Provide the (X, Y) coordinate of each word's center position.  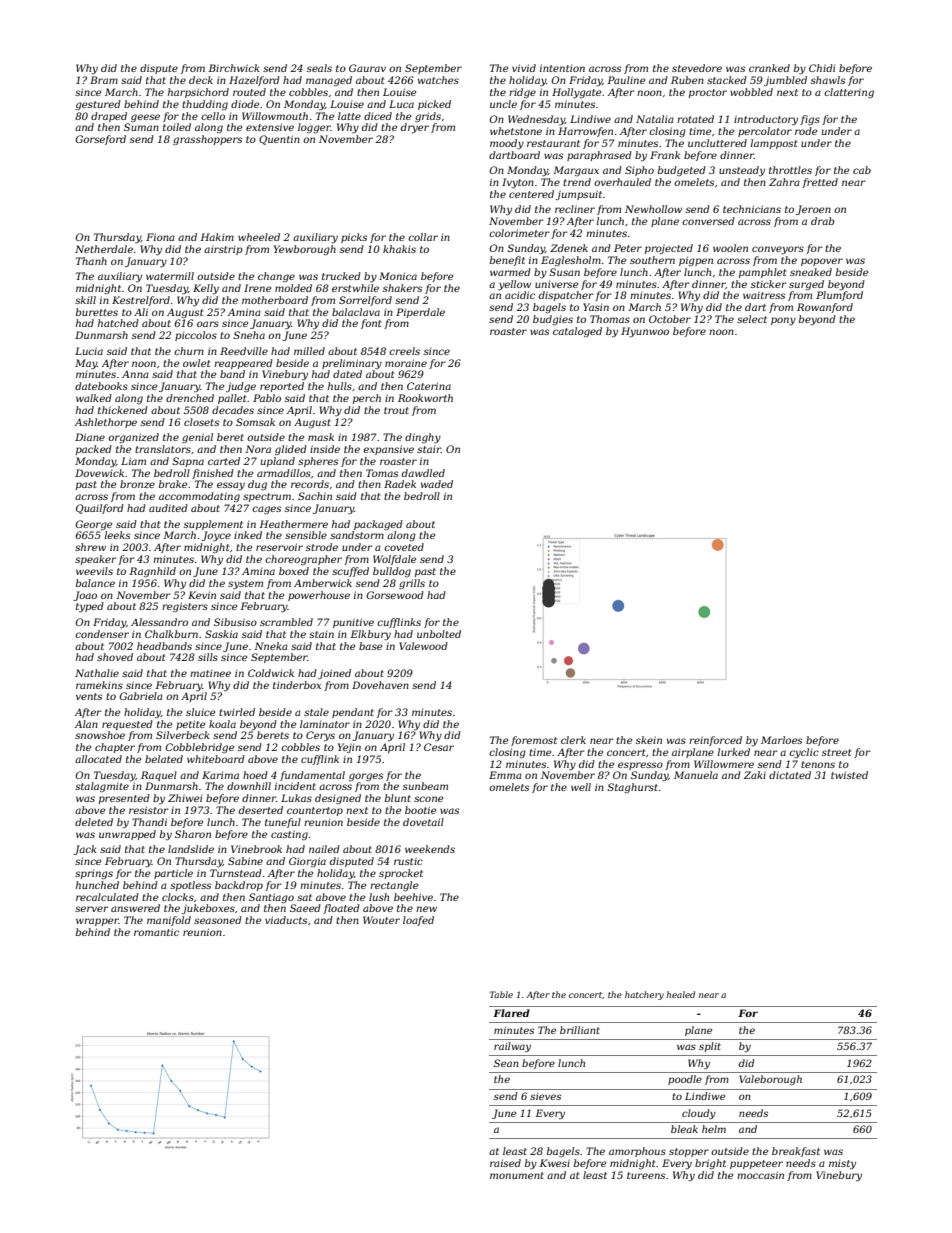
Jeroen (813, 210)
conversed (708, 221)
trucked (341, 276)
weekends (430, 849)
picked (434, 105)
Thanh (91, 261)
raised (505, 1163)
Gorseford (100, 140)
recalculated (107, 897)
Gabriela (141, 696)
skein (649, 740)
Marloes (781, 740)
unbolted (439, 634)
